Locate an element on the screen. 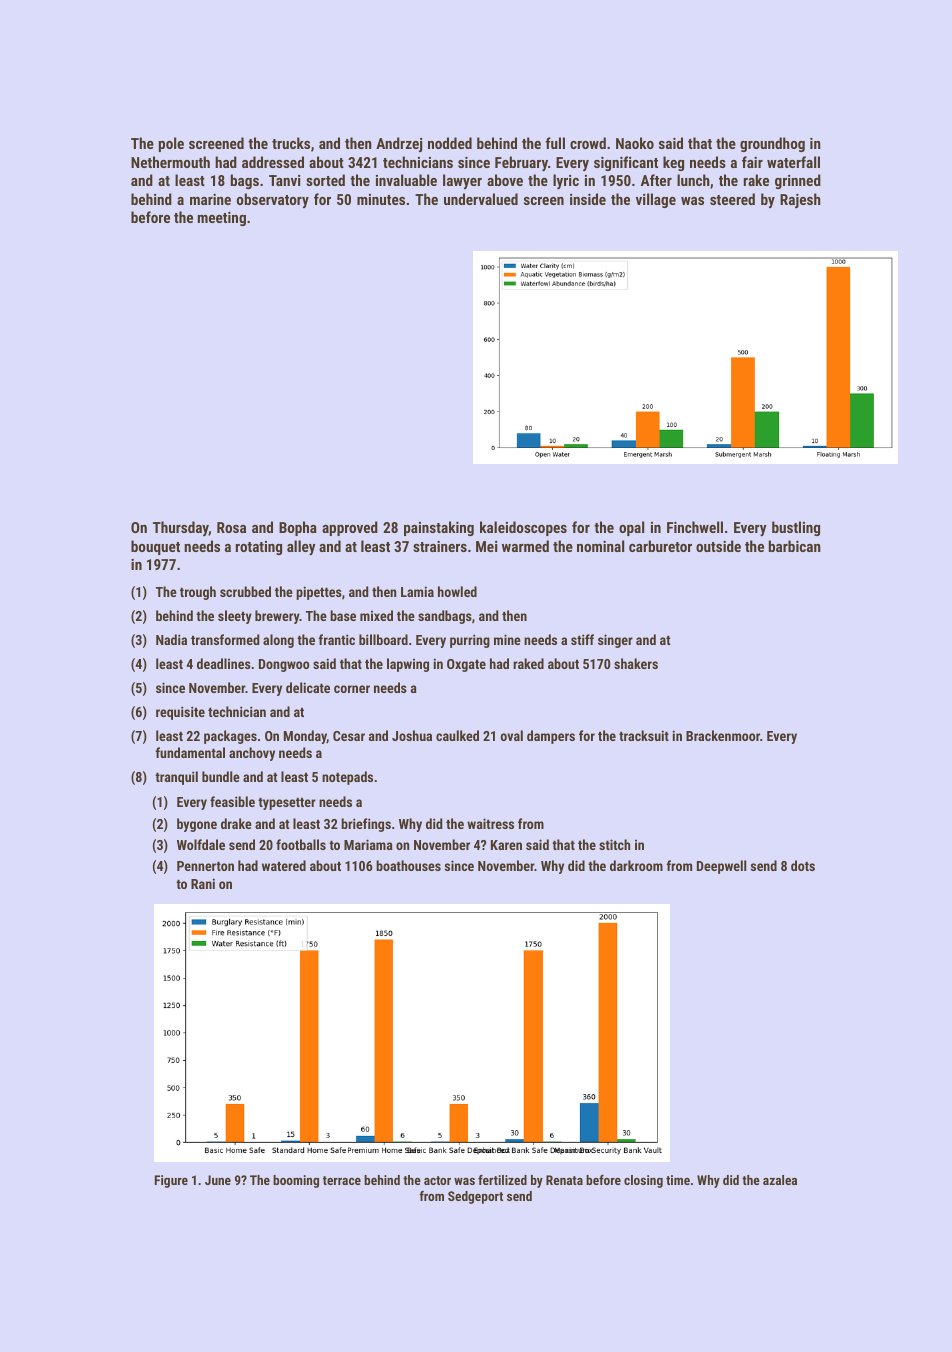 This screenshot has width=952, height=1352. dots is located at coordinates (803, 865).
